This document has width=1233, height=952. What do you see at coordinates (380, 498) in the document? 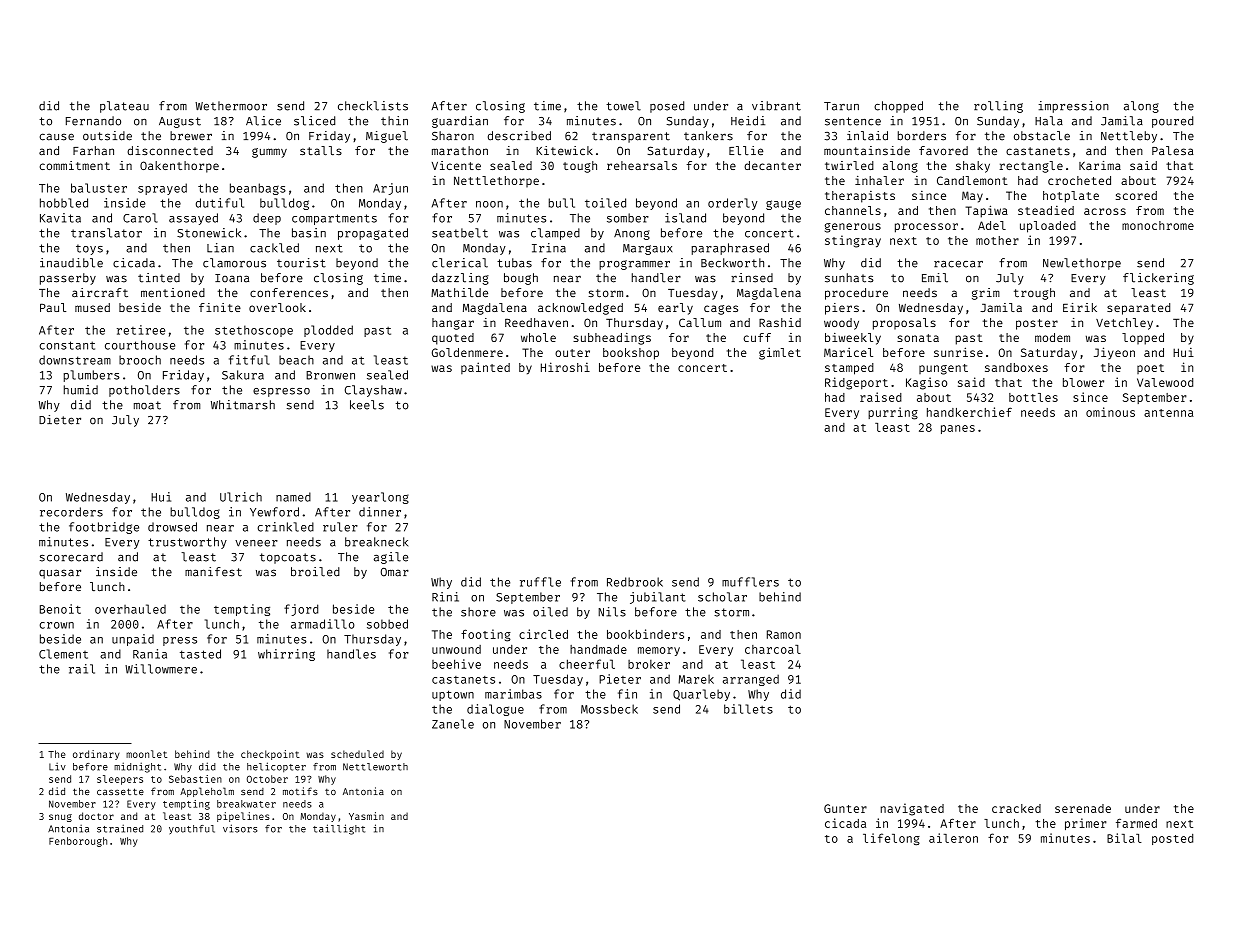
I see `yearlong` at bounding box center [380, 498].
